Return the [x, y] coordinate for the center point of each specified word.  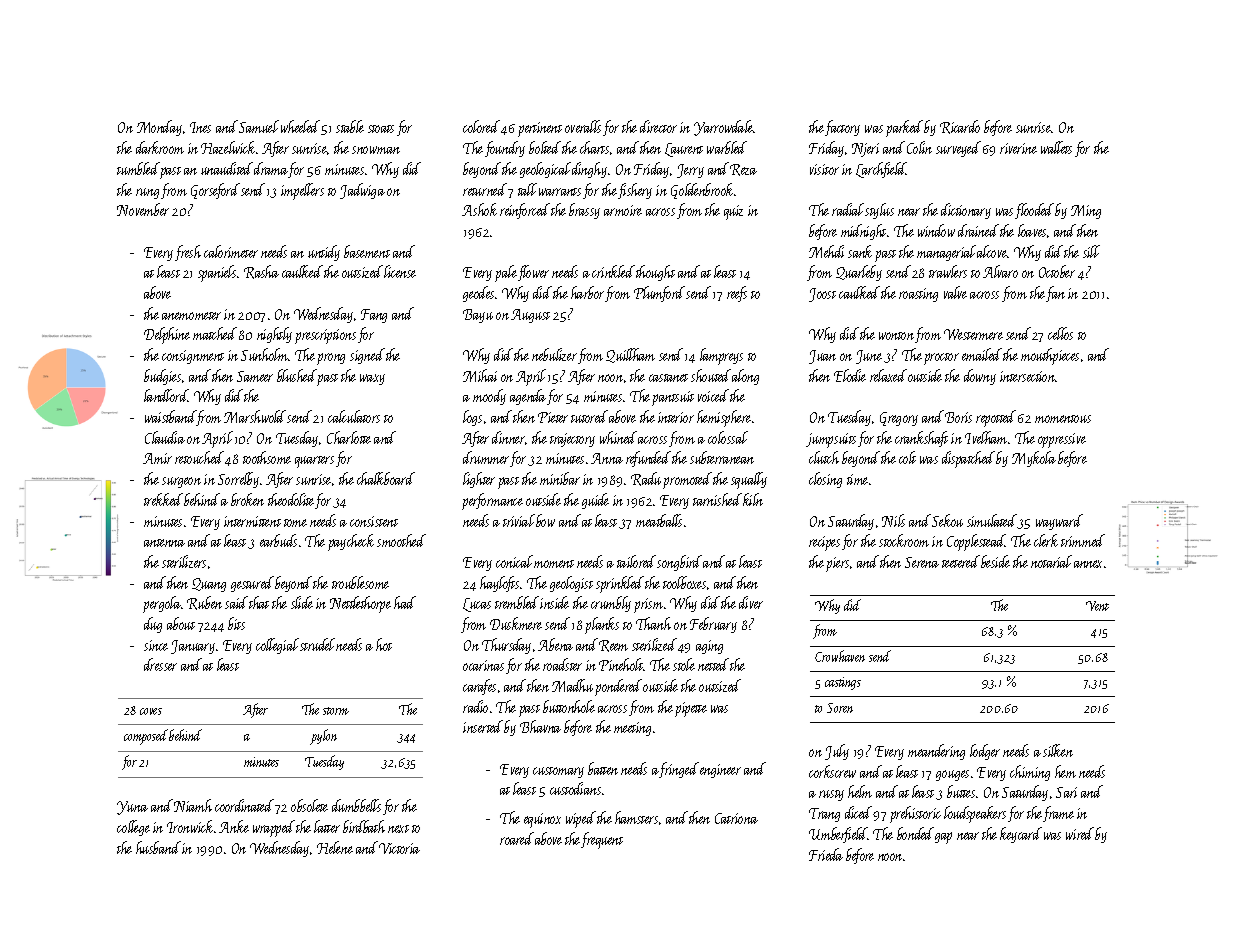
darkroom [160, 147]
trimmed [1083, 540]
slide [302, 602]
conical [514, 561]
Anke [234, 826]
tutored [589, 416]
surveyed [958, 149]
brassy [584, 211]
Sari [1066, 792]
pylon [323, 737]
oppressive [1062, 440]
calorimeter [231, 251]
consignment [193, 357]
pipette [691, 709]
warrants [560, 192]
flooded [1034, 211]
